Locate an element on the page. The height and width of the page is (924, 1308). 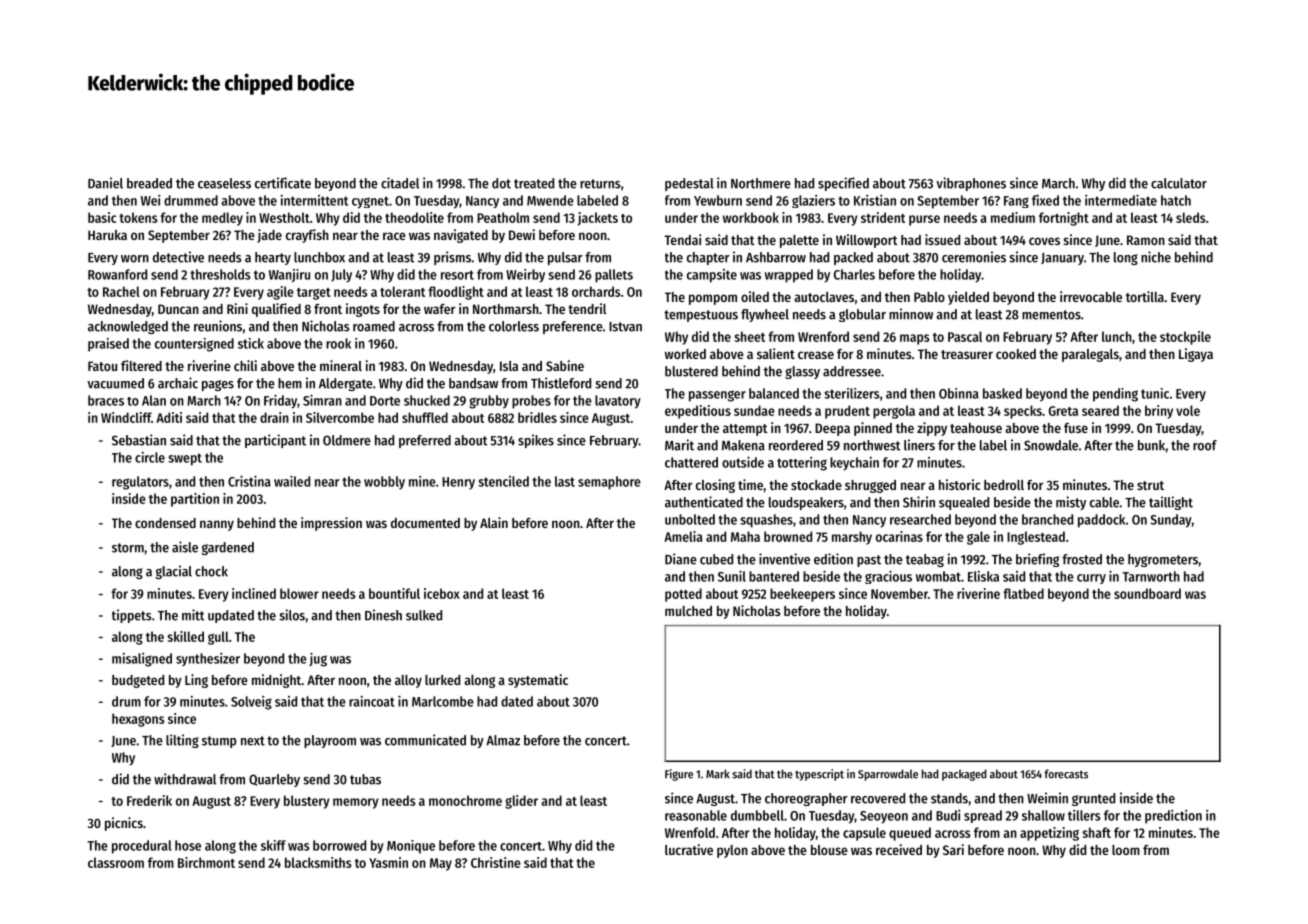
sheet is located at coordinates (750, 336).
